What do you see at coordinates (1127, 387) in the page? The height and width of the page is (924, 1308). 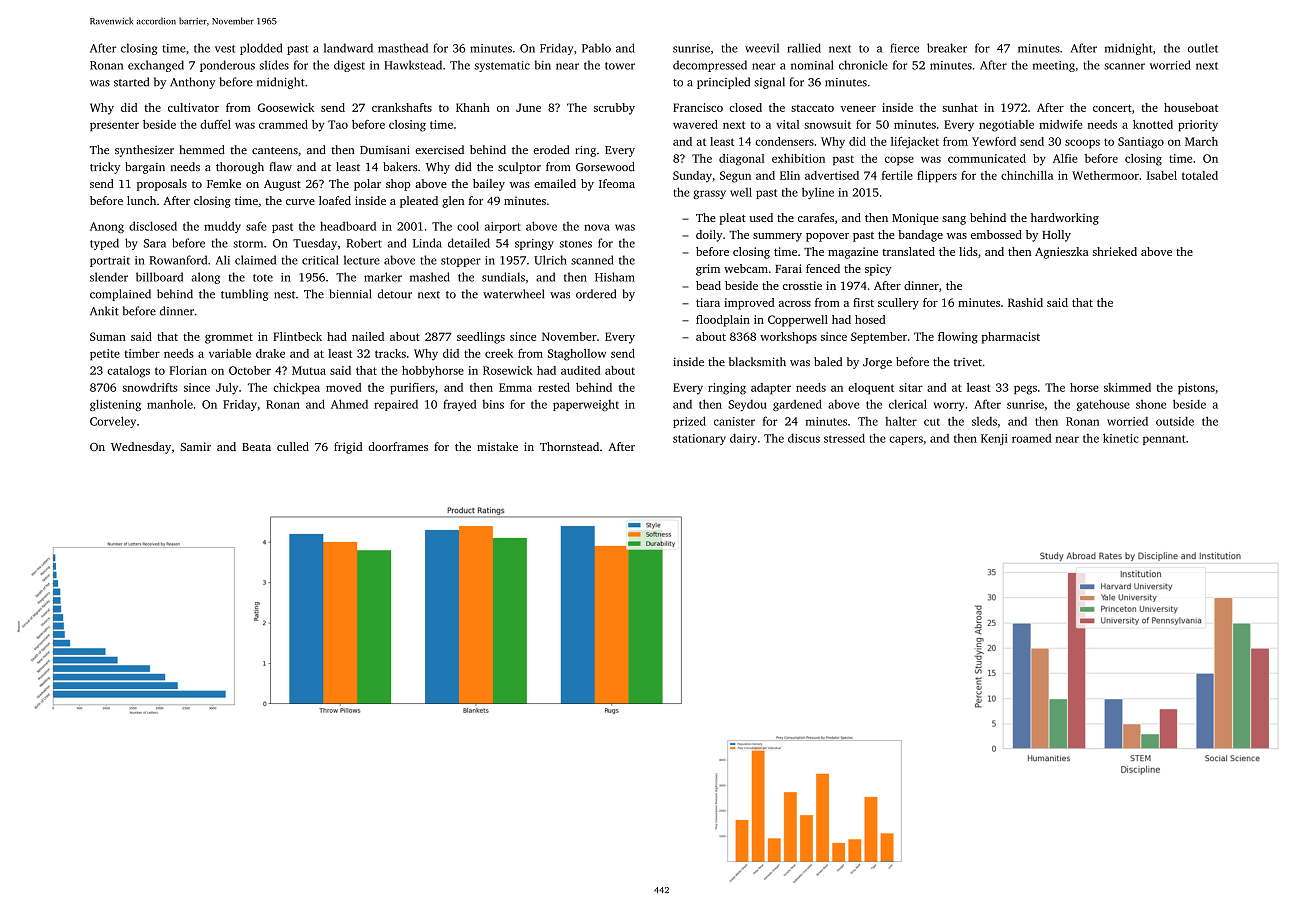 I see `skimmed` at bounding box center [1127, 387].
